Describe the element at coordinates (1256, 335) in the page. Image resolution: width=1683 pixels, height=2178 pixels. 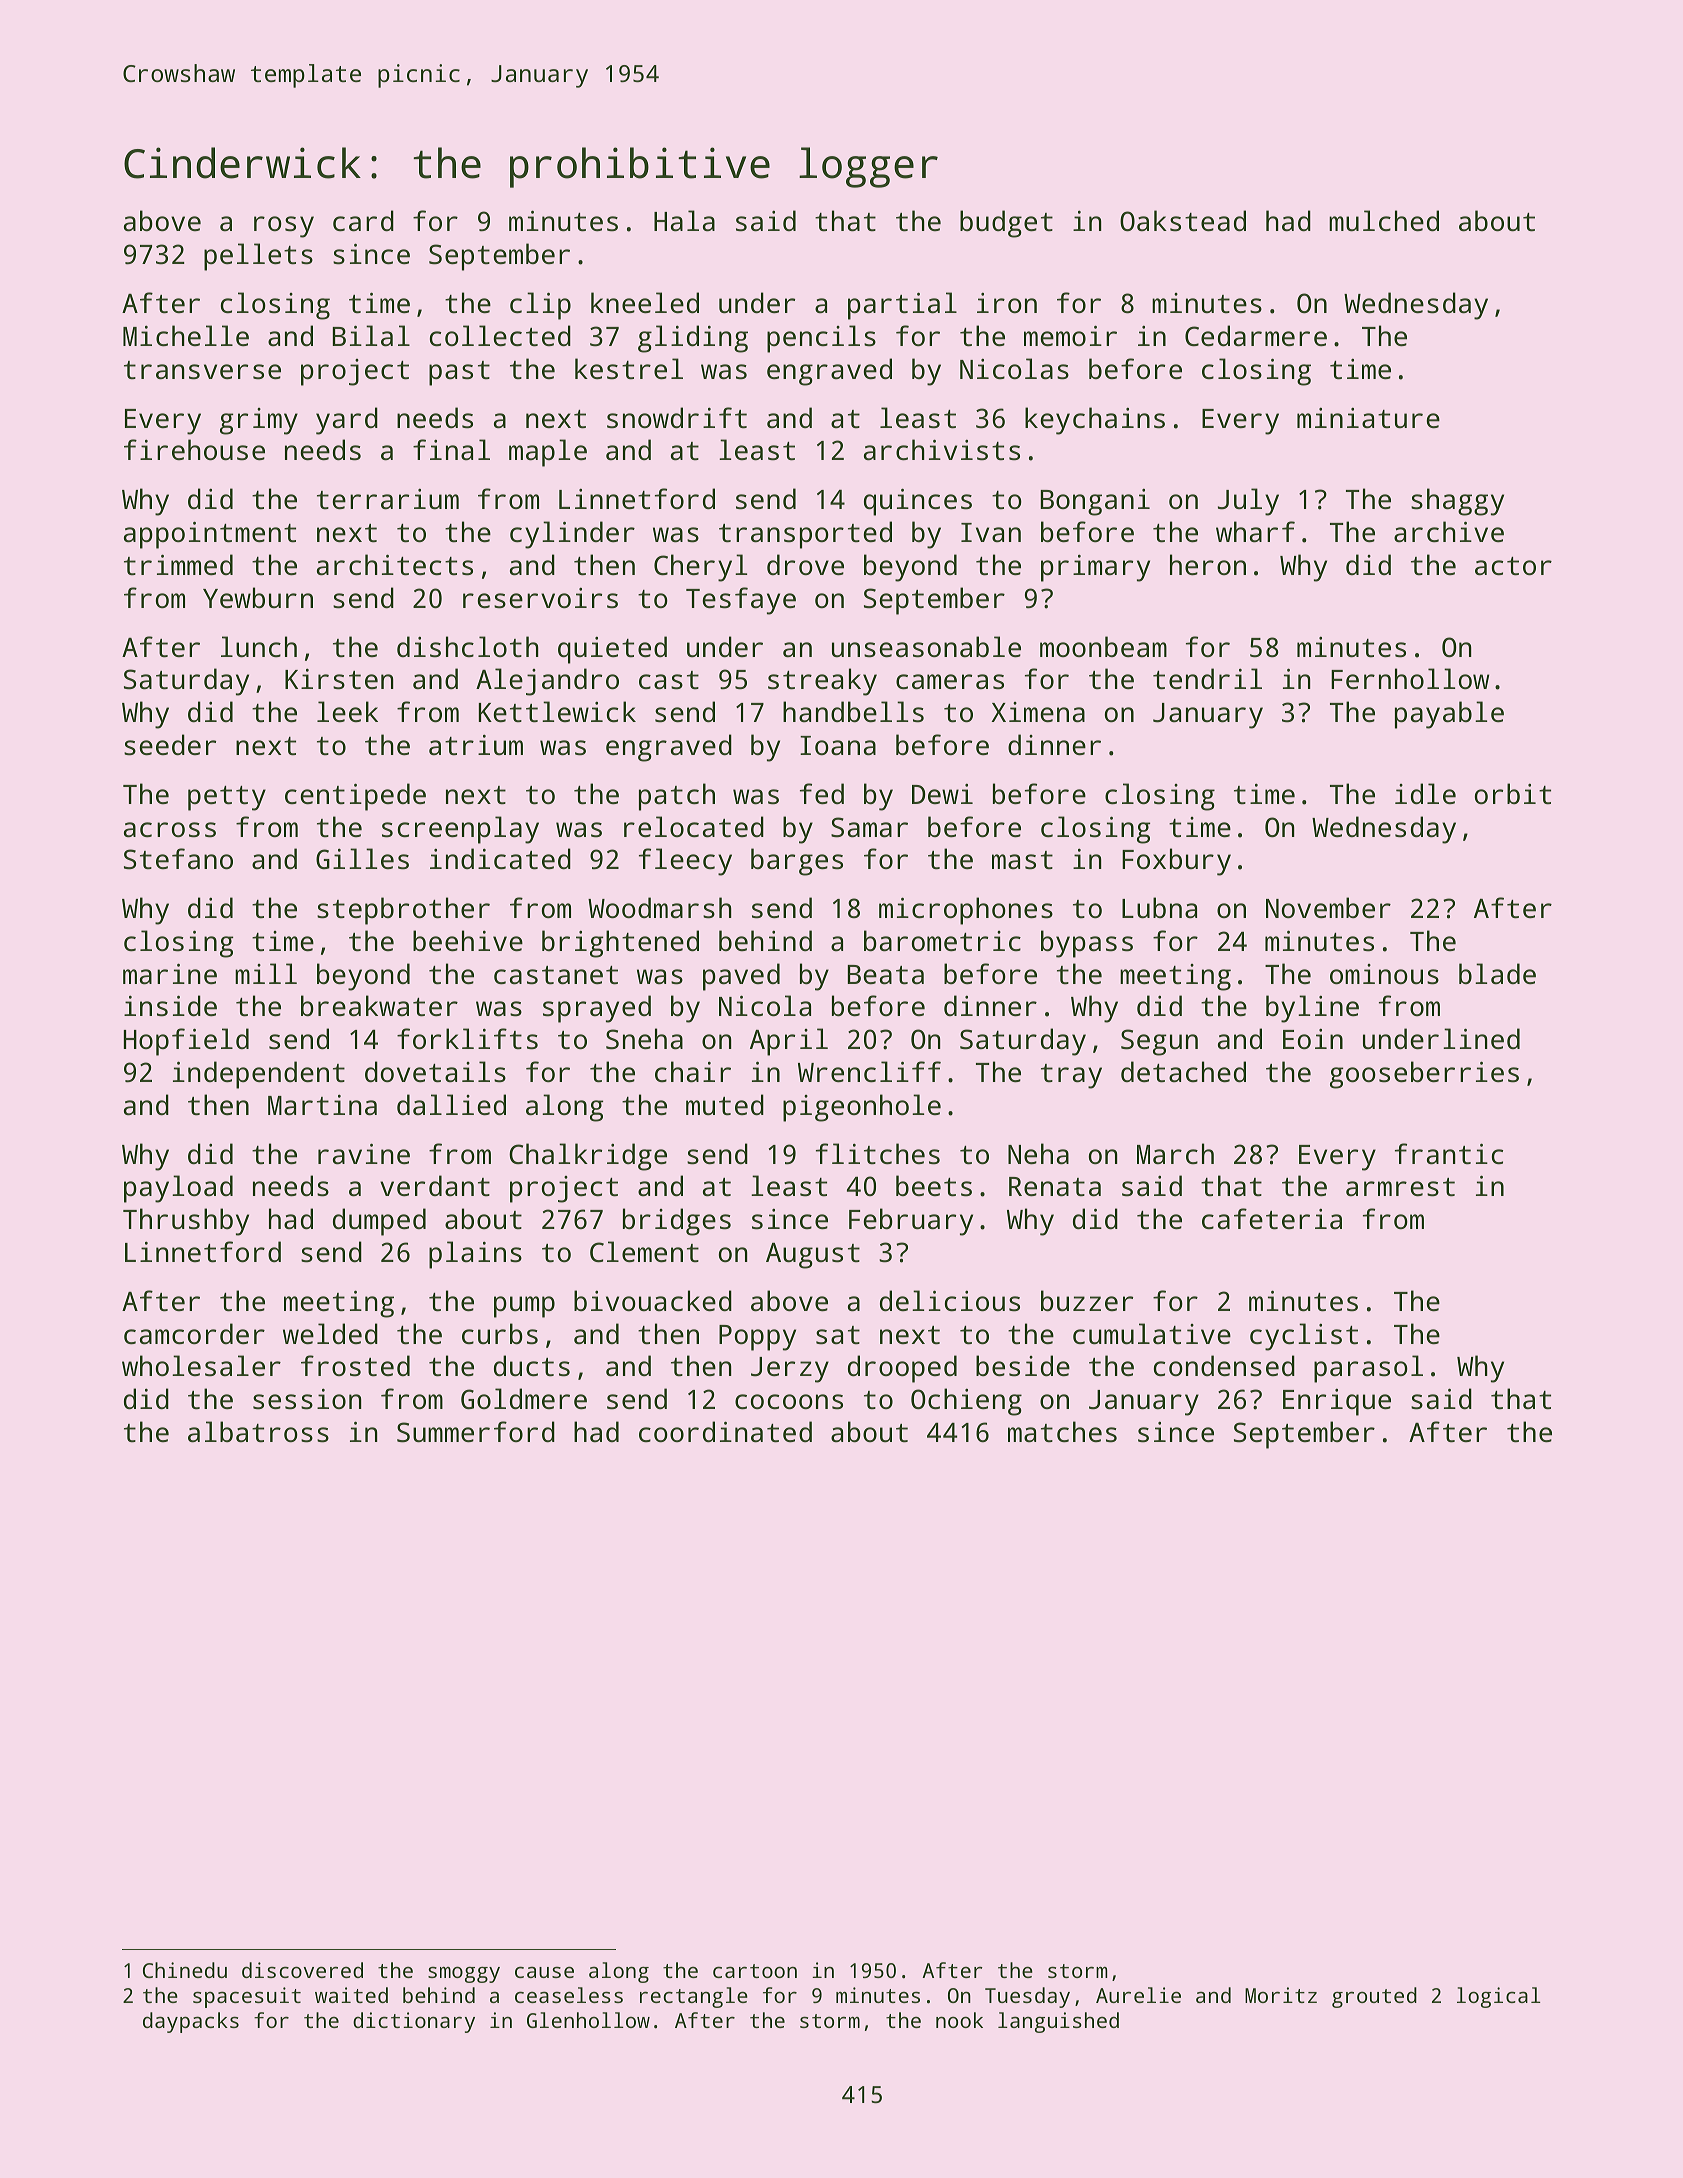
I see `Cedarmere` at that location.
